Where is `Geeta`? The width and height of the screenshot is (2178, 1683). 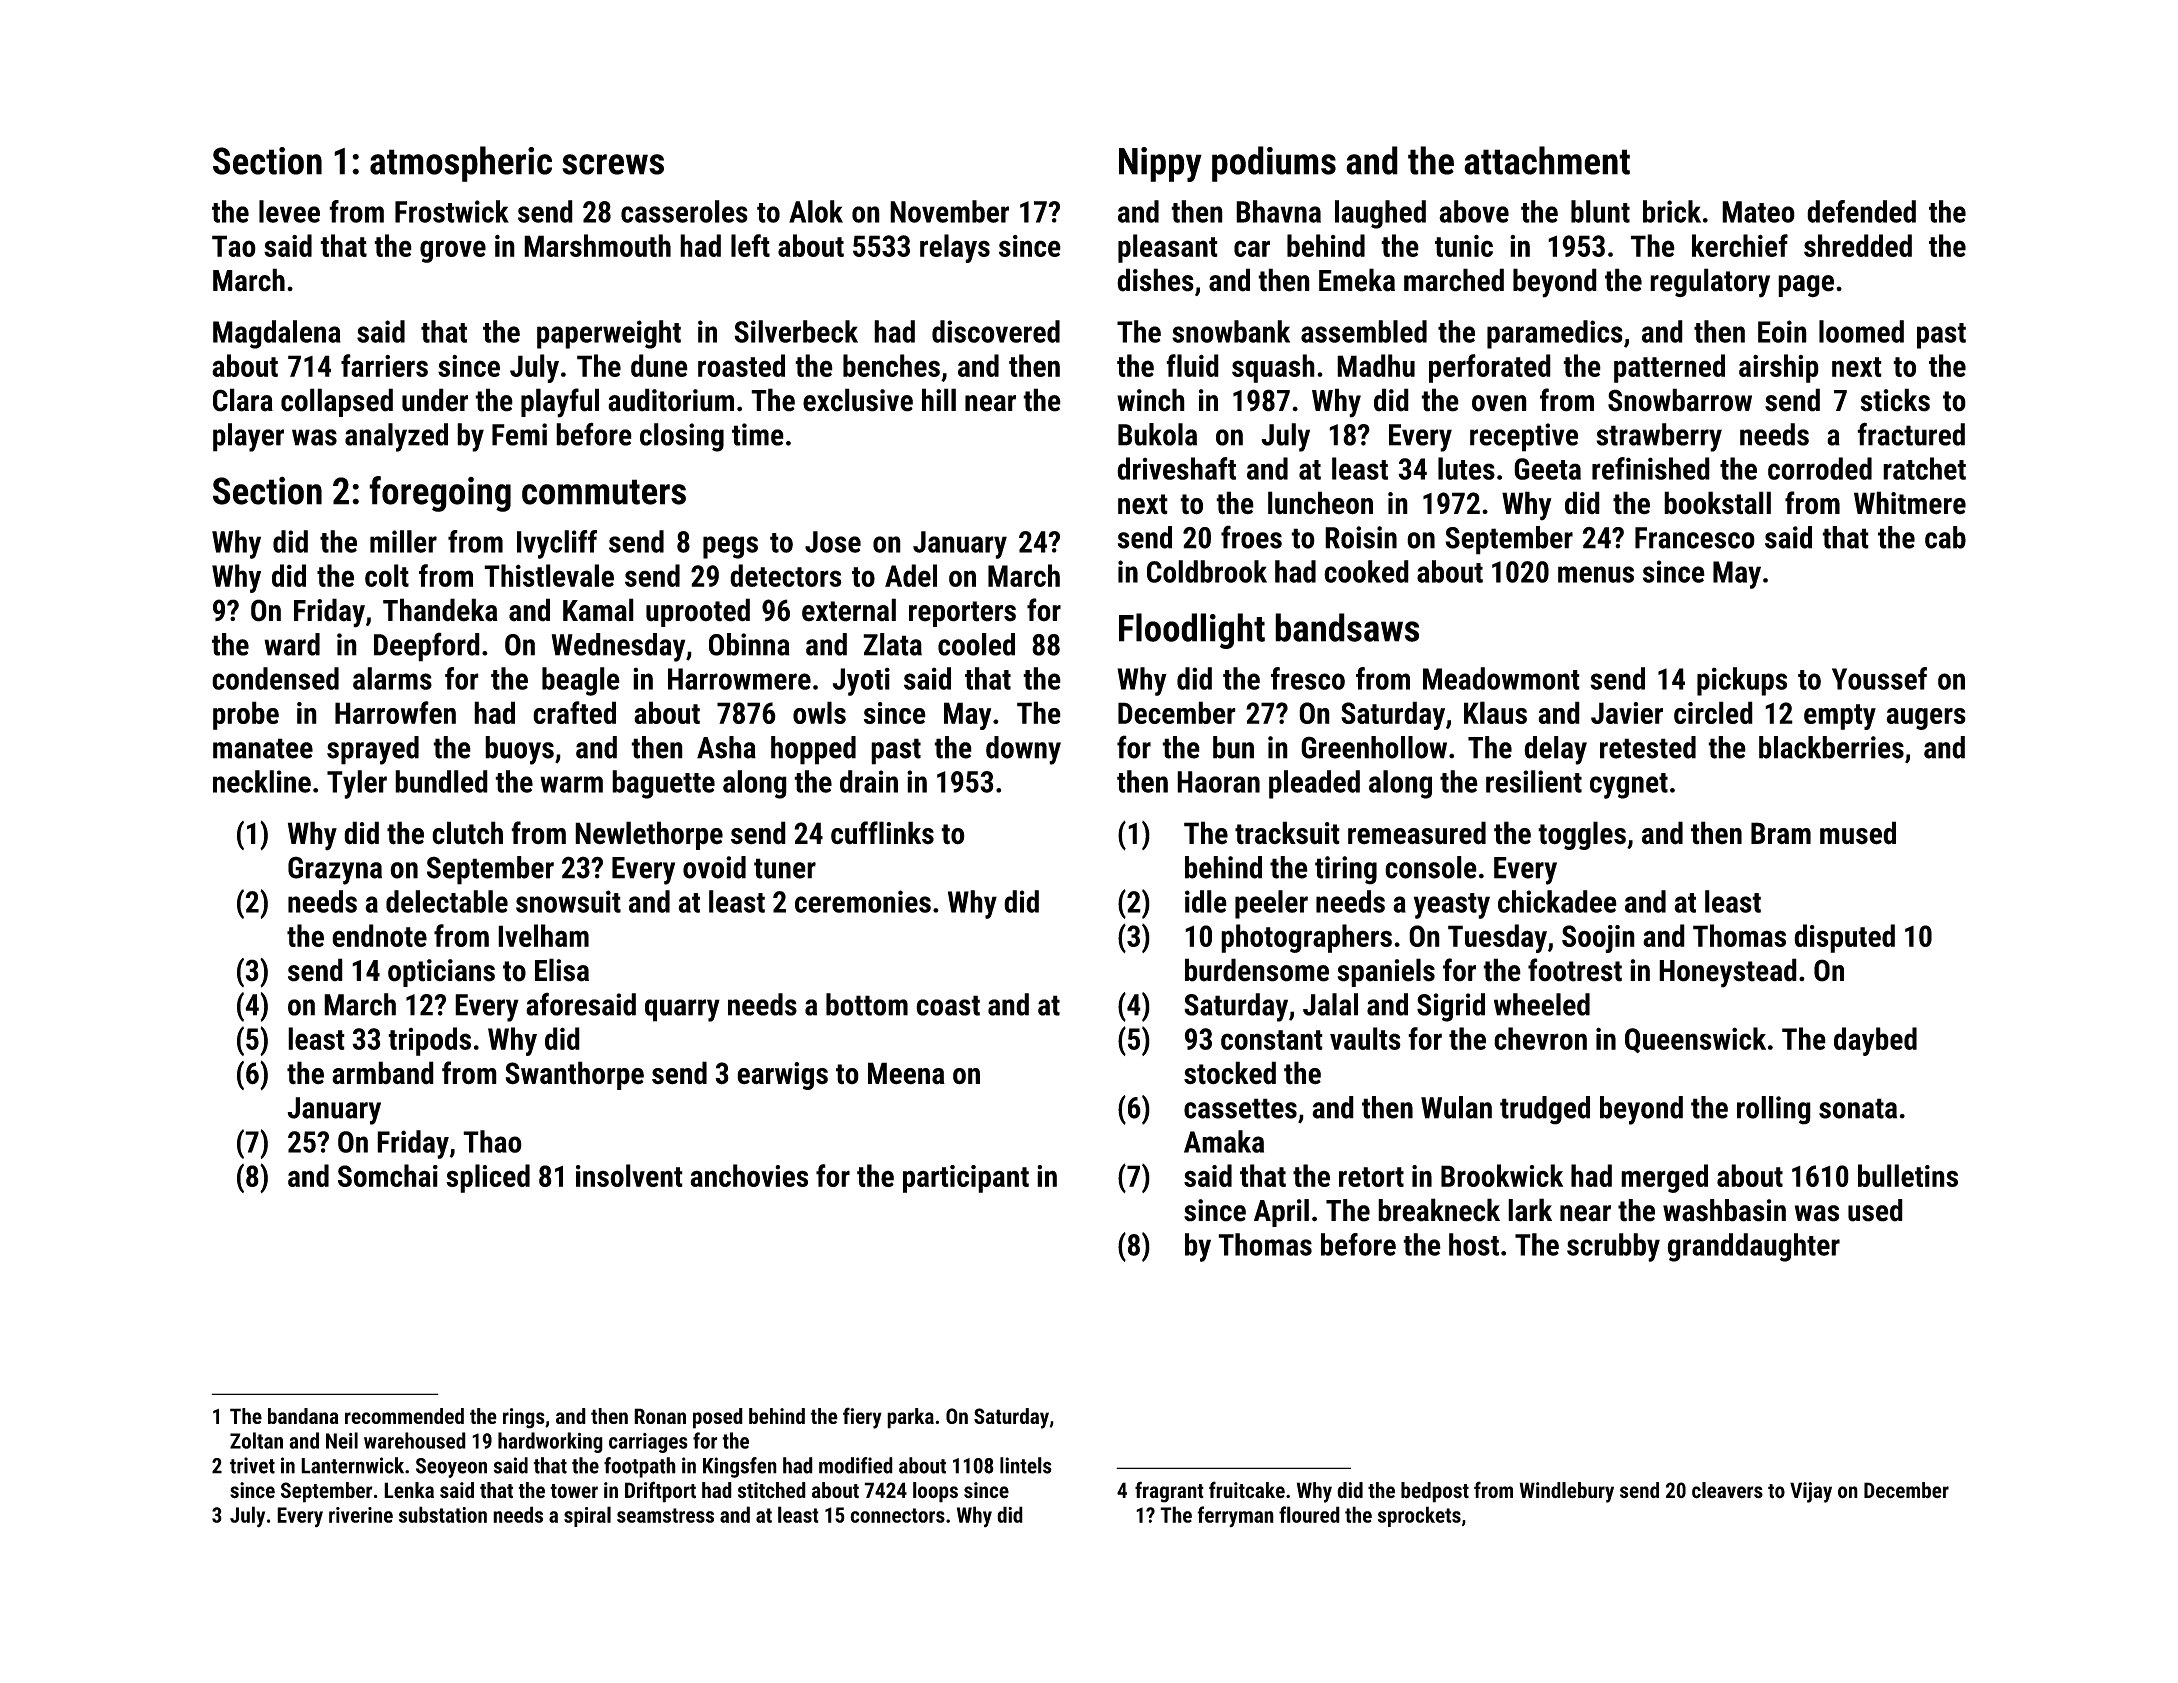 Geeta is located at coordinates (1547, 469).
